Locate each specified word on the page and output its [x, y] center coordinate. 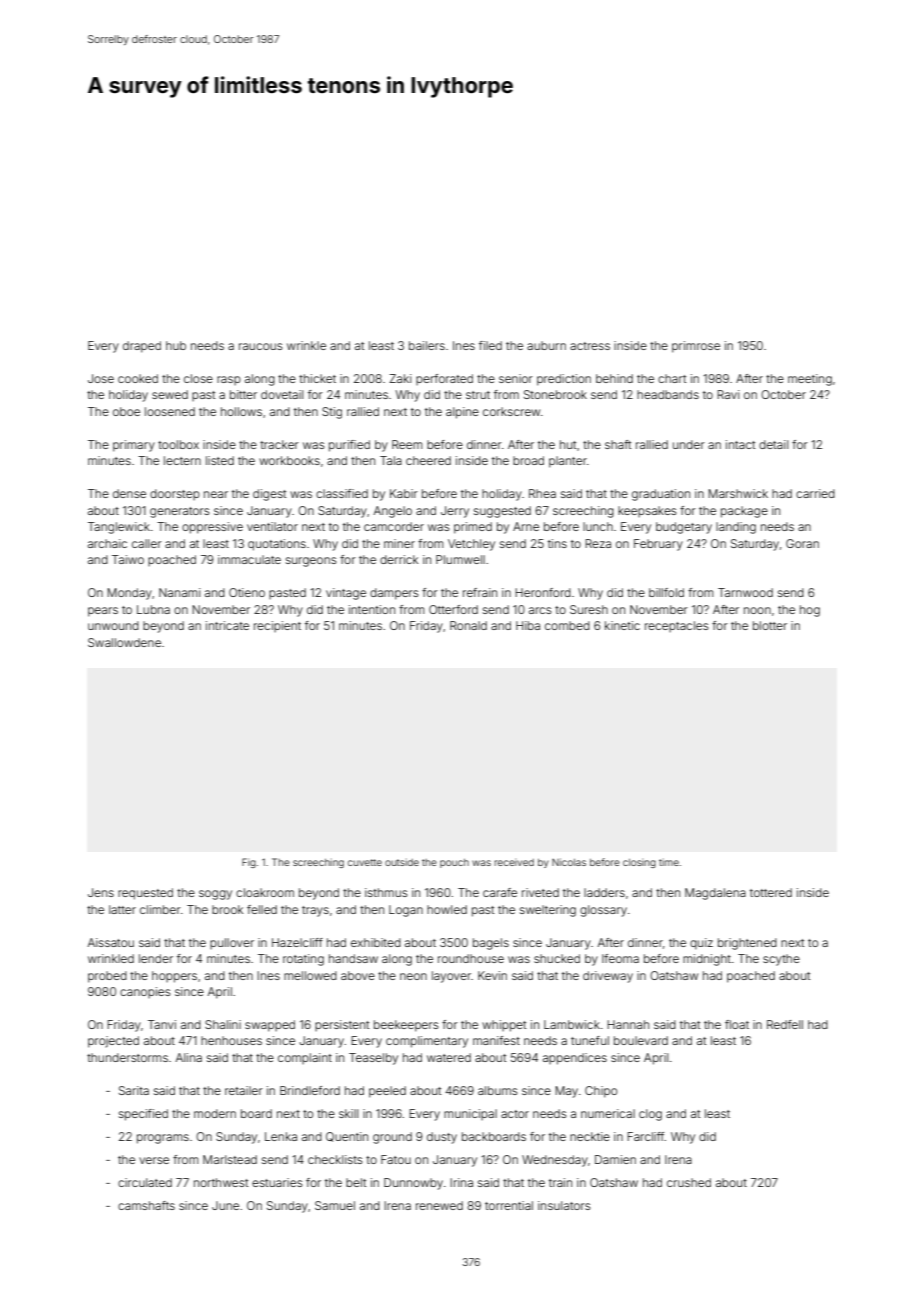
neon [413, 976]
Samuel [335, 1205]
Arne [526, 526]
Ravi [728, 394]
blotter [770, 625]
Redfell [785, 1024]
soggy [215, 895]
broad [528, 460]
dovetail [282, 394]
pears [103, 612]
